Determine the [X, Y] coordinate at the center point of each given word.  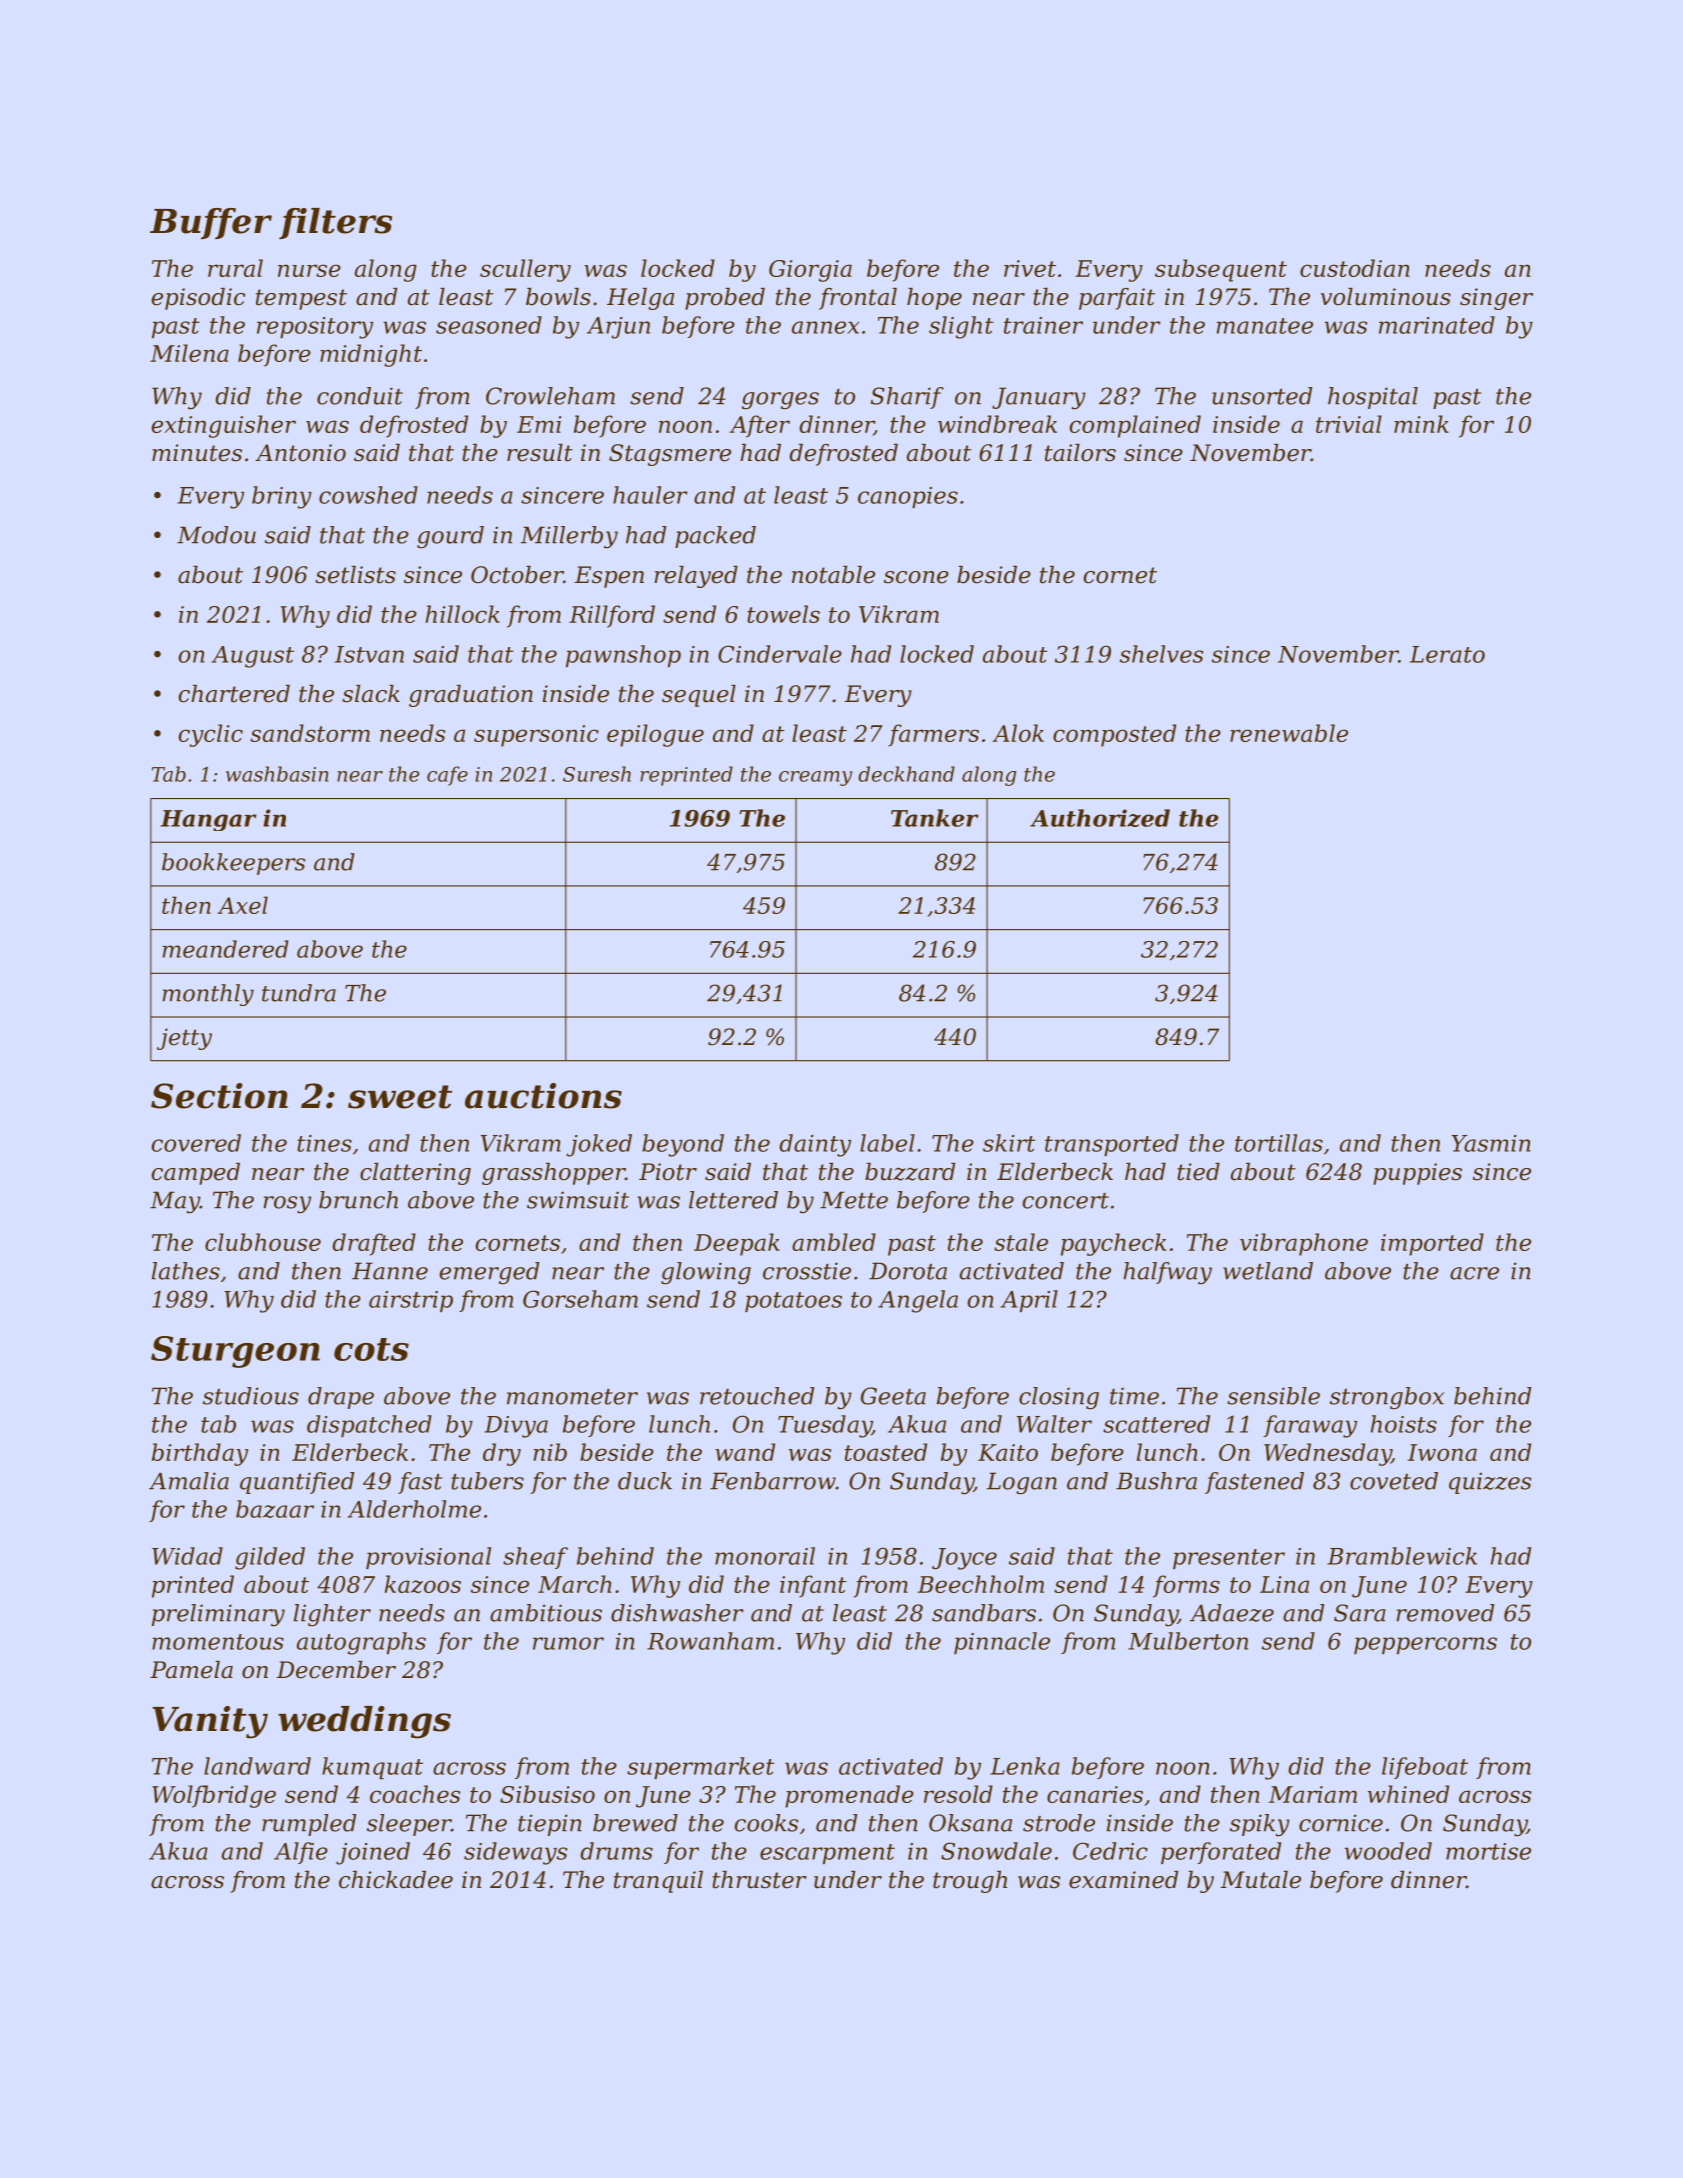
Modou [216, 535]
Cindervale [780, 654]
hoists [1404, 1424]
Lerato [1447, 654]
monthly [208, 995]
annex [825, 327]
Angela [918, 1301]
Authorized [1100, 818]
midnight [371, 355]
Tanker [935, 818]
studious [251, 1396]
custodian [1355, 268]
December [336, 1670]
